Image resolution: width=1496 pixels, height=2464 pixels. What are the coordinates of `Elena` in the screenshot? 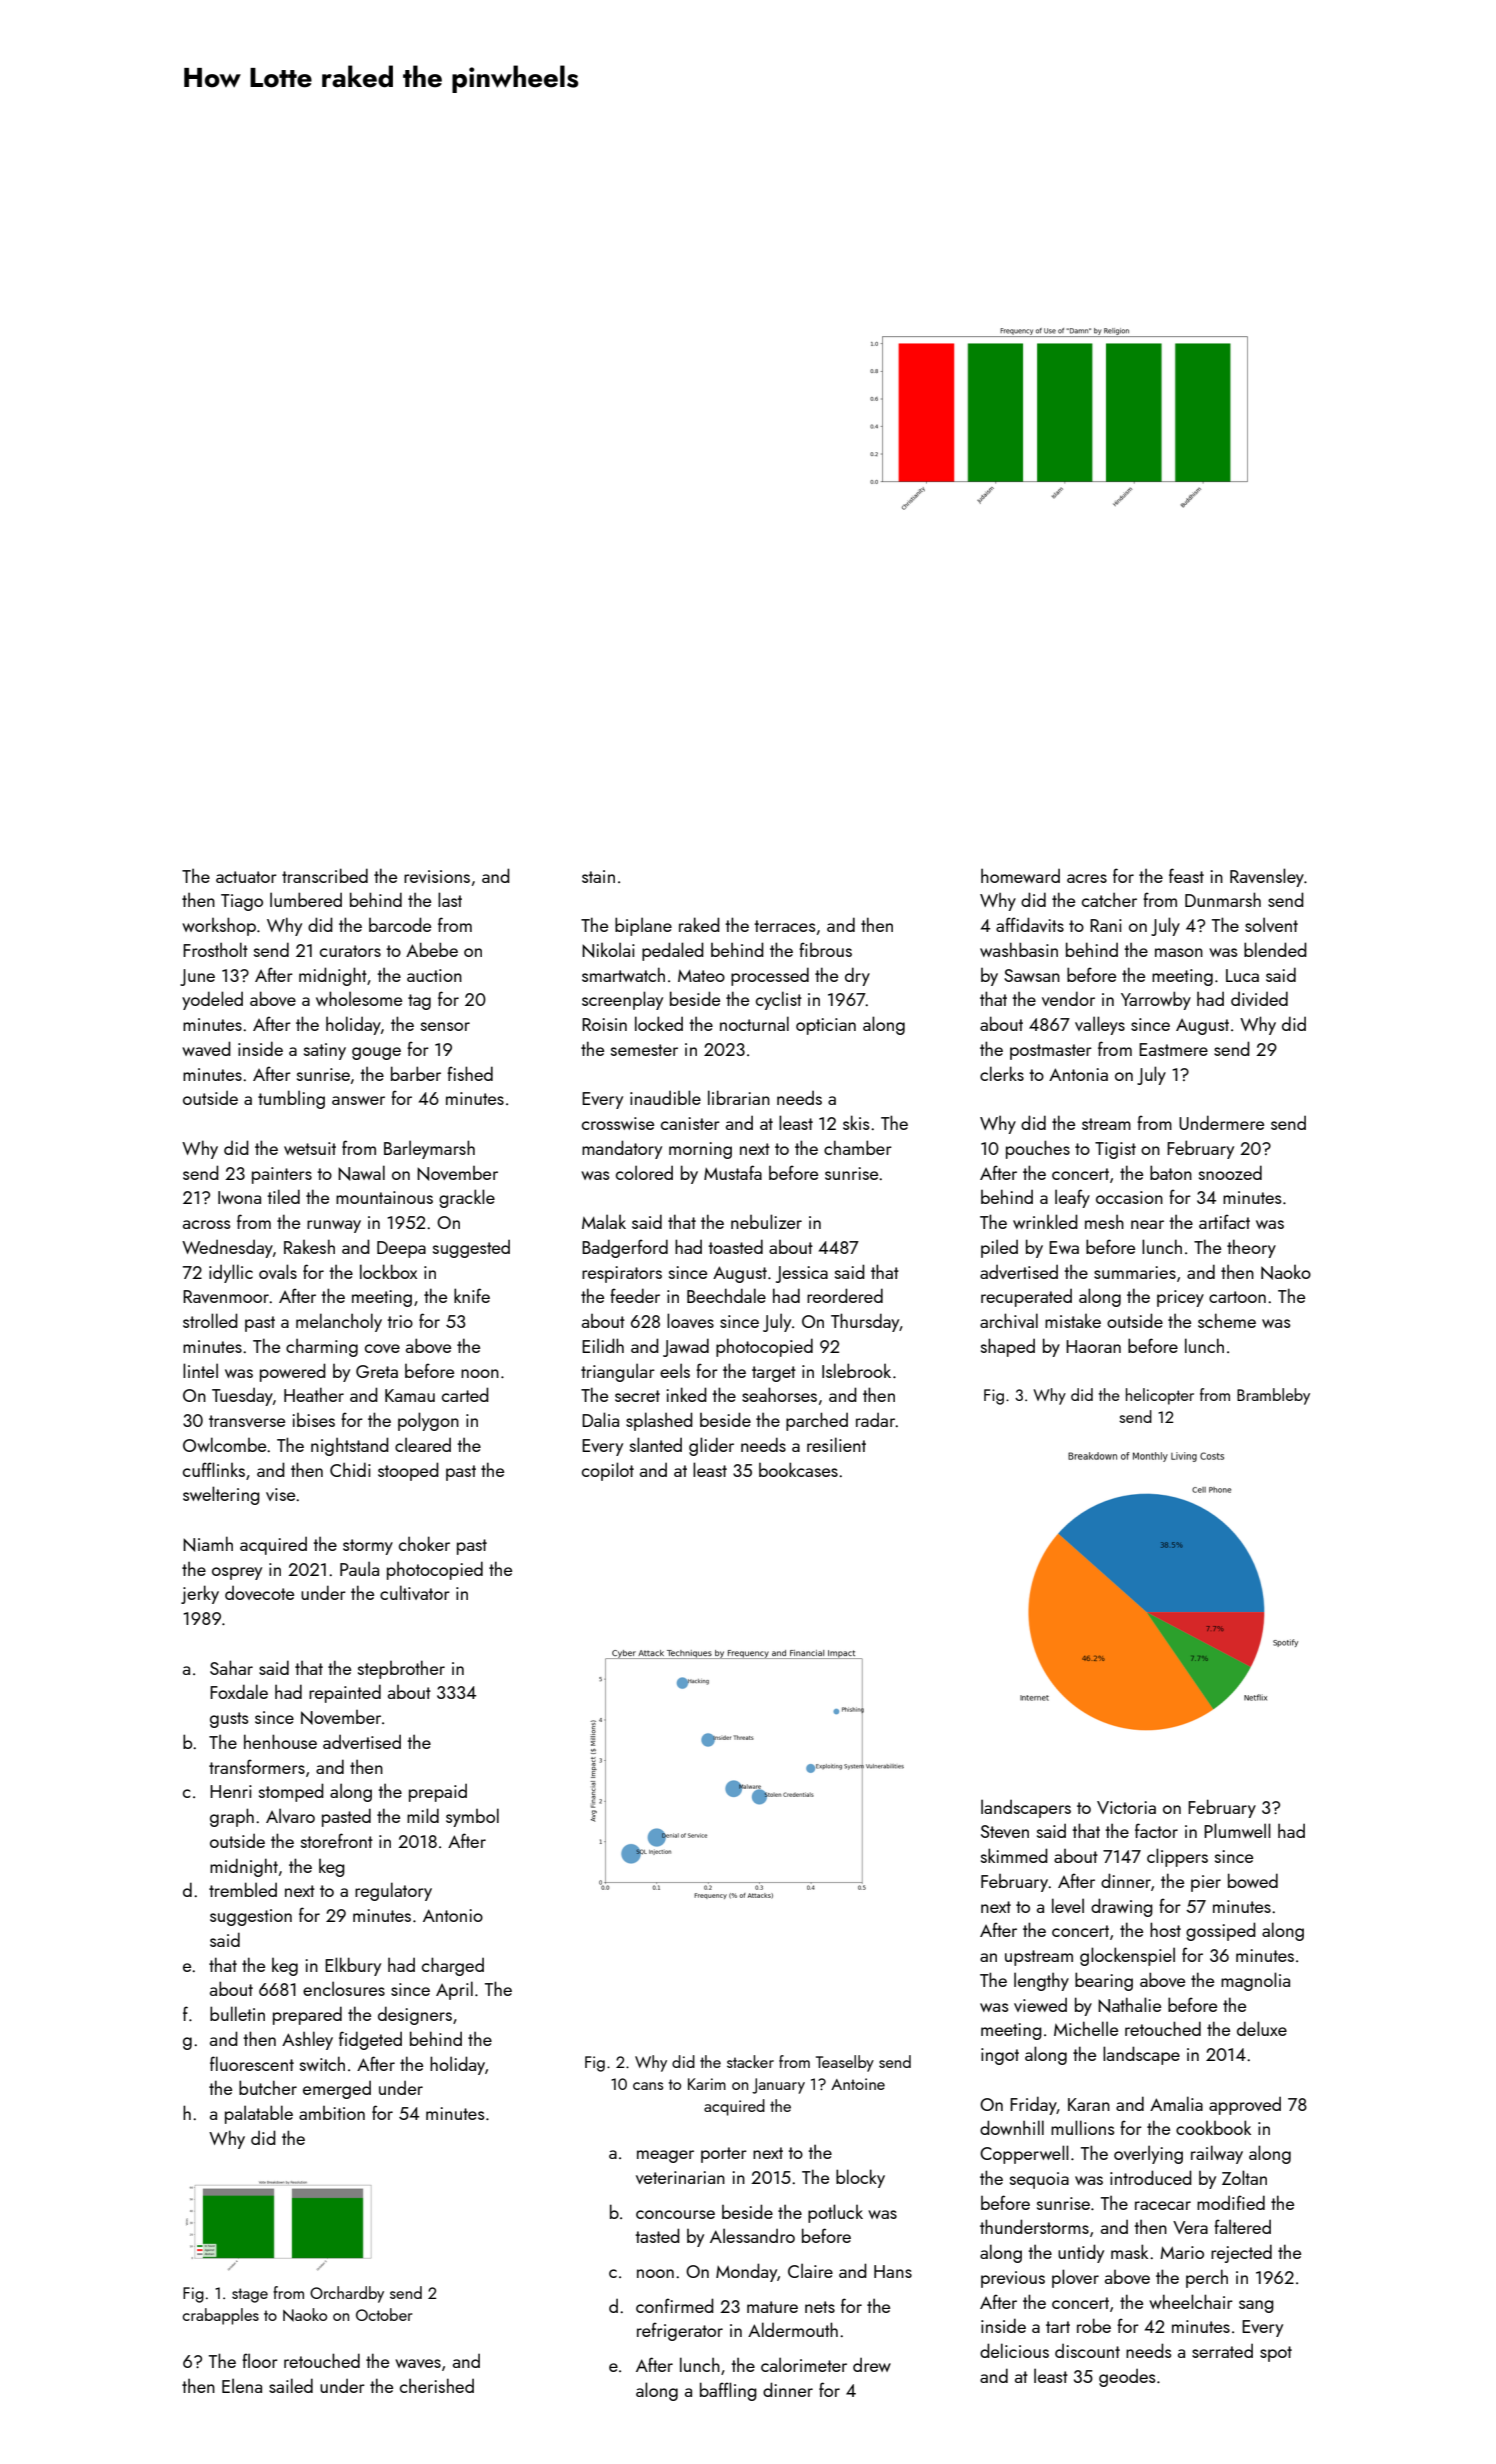 It's located at (242, 2385).
